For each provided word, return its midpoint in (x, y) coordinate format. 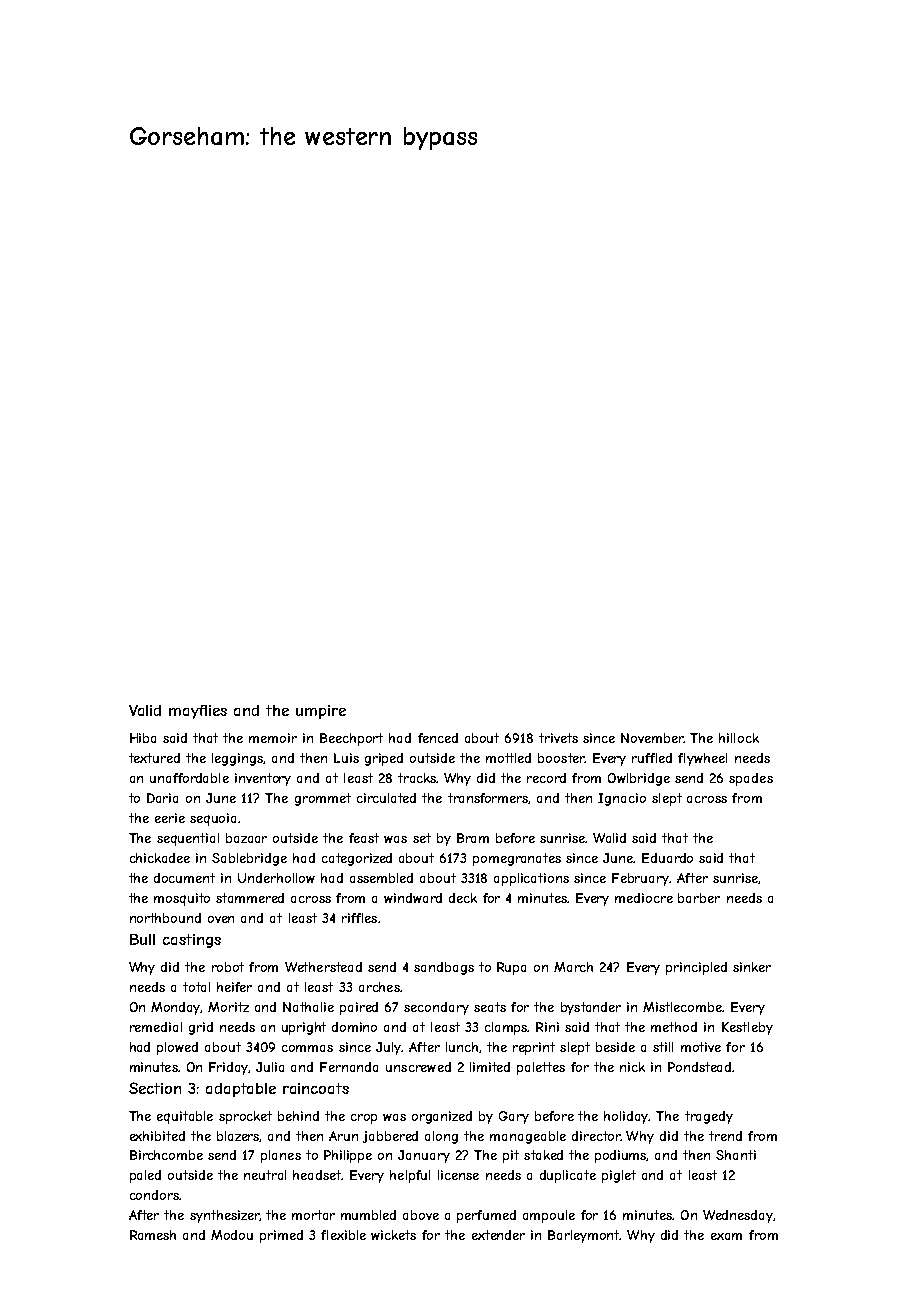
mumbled (368, 1215)
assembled (381, 878)
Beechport (351, 739)
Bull (142, 939)
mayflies (198, 712)
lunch (462, 1047)
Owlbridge (639, 779)
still (663, 1047)
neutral (265, 1175)
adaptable (241, 1090)
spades (751, 779)
